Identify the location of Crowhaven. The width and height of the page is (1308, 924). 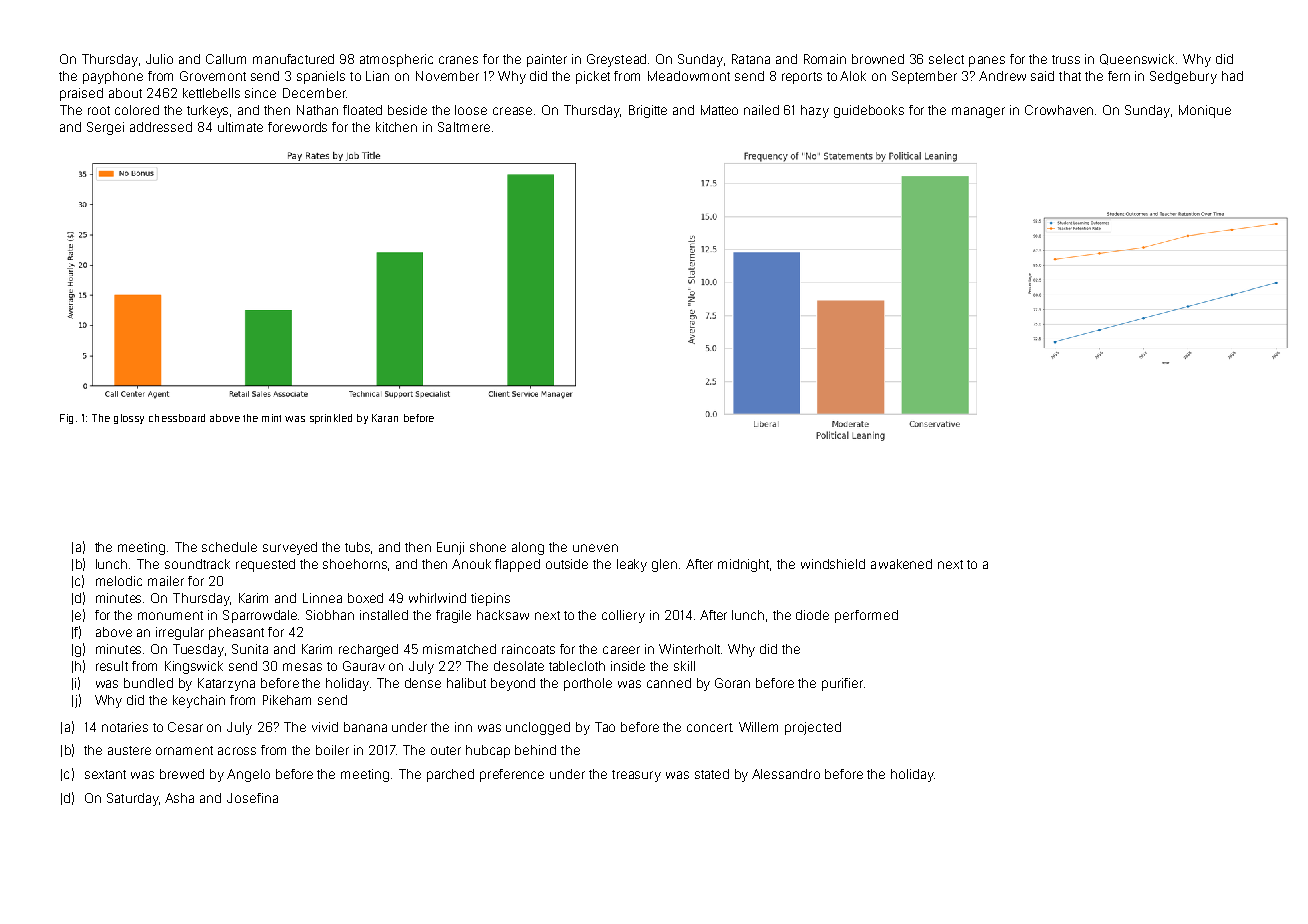
(1059, 110).
